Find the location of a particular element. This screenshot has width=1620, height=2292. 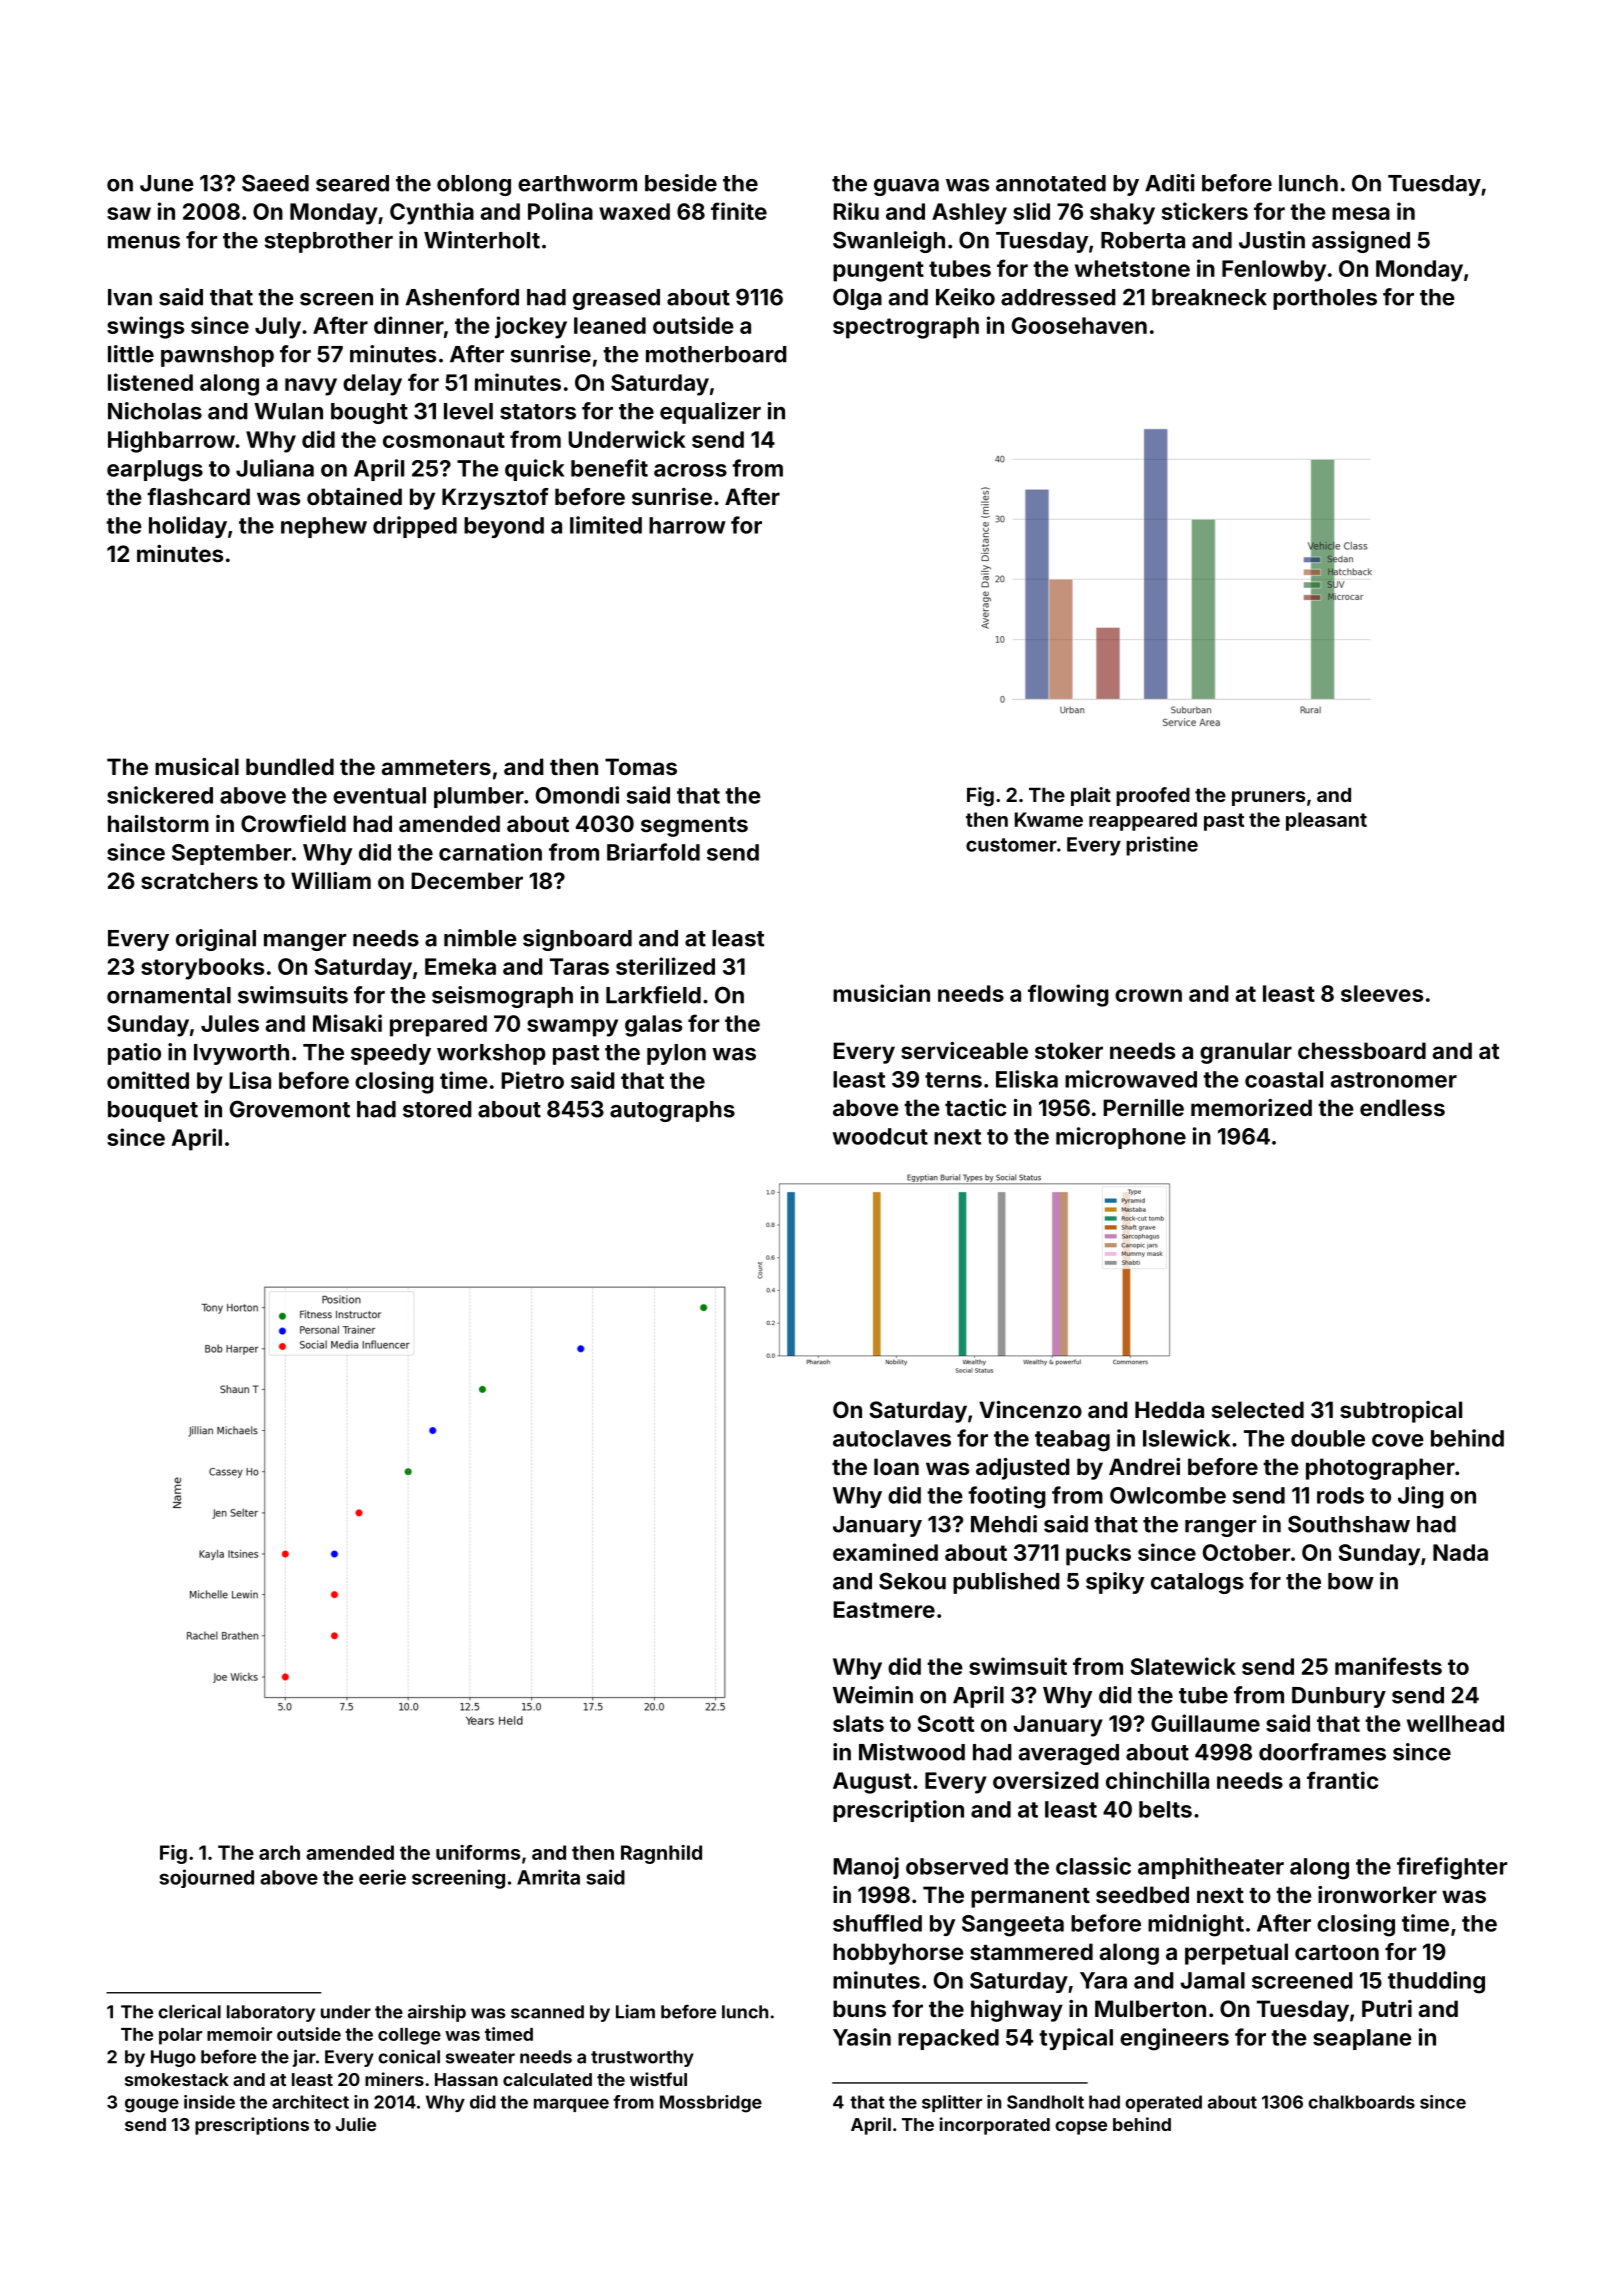

storybooks is located at coordinates (202, 969).
